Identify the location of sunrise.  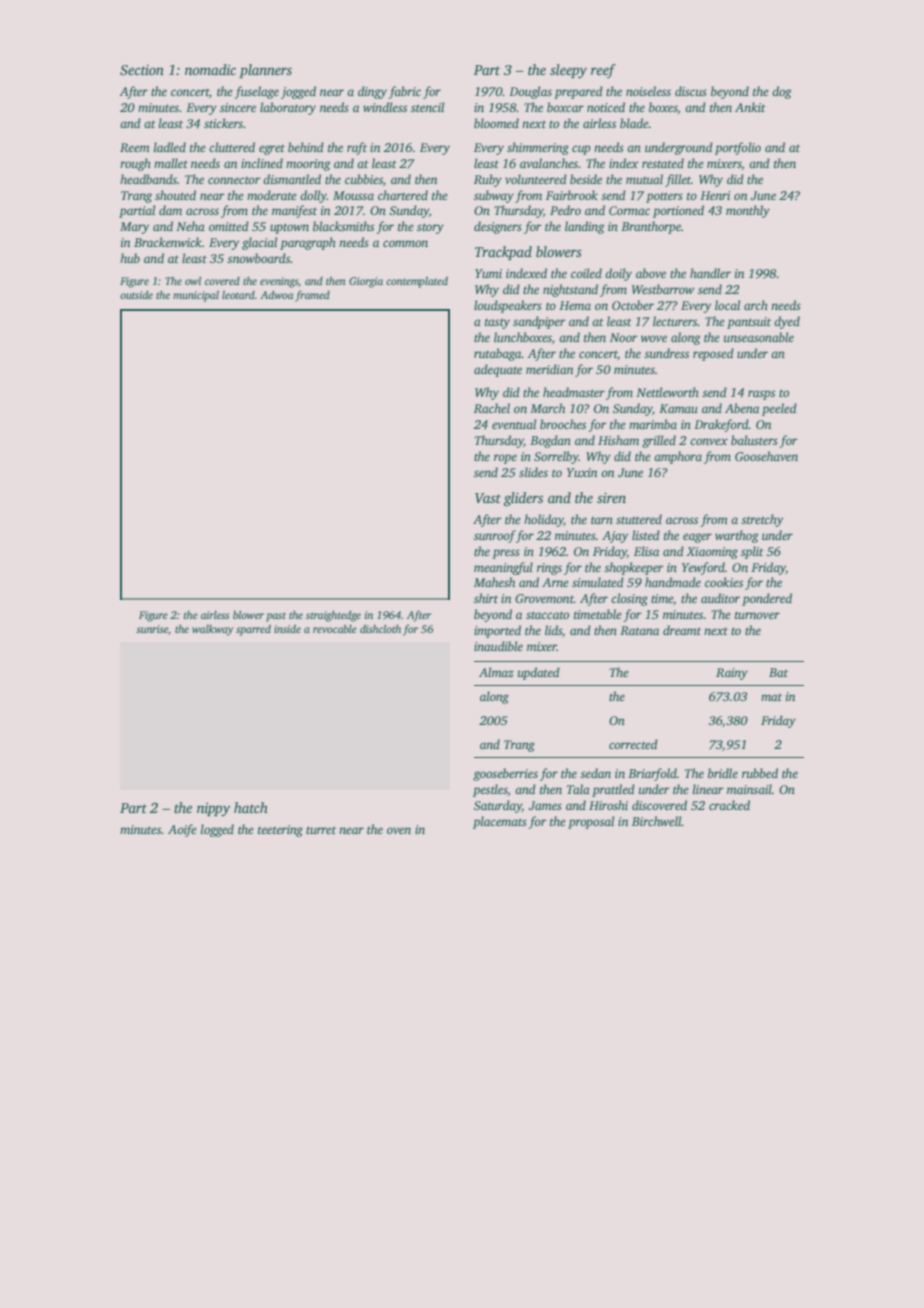
(152, 629).
